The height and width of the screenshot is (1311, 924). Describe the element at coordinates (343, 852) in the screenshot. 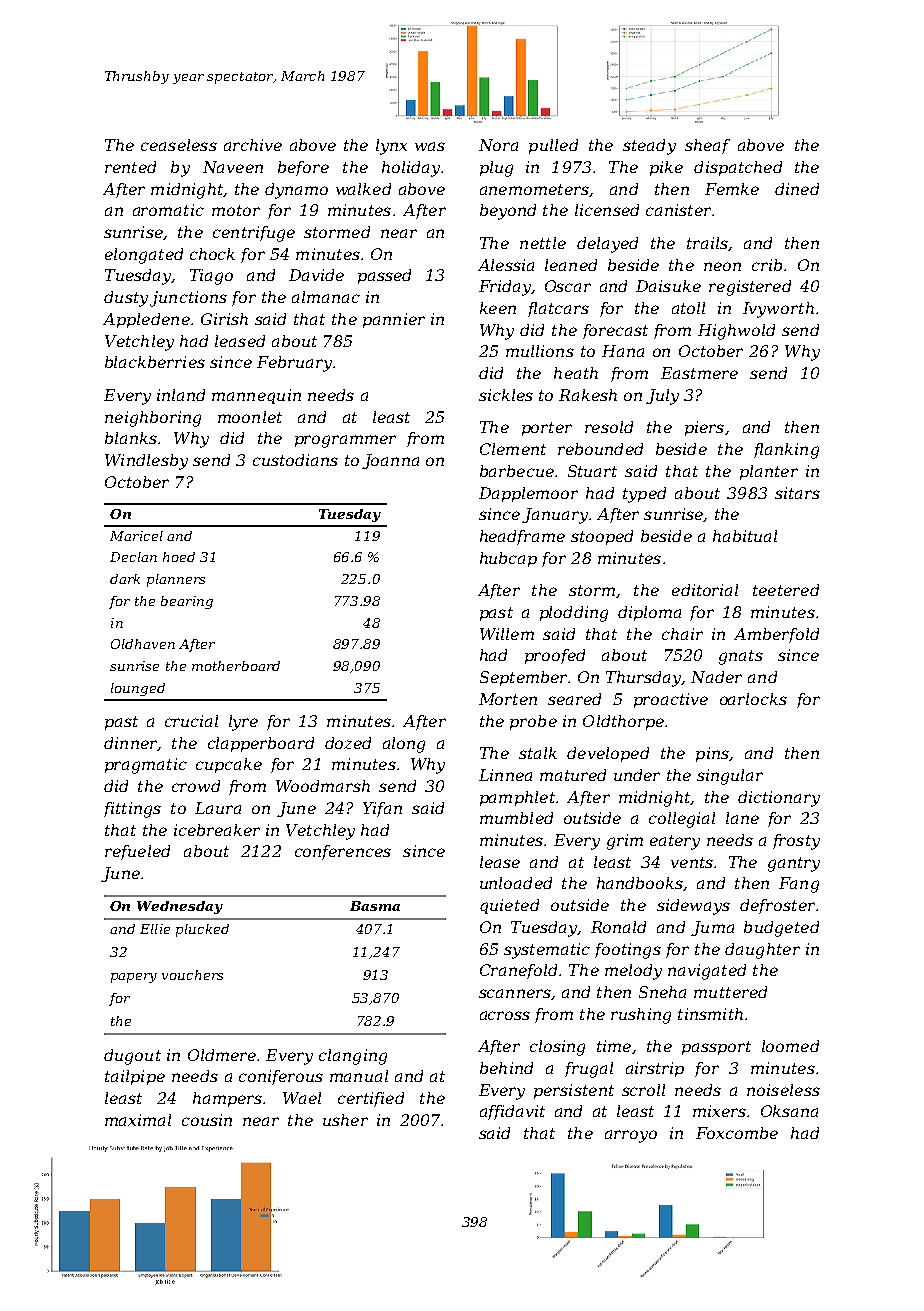

I see `conferences` at that location.
